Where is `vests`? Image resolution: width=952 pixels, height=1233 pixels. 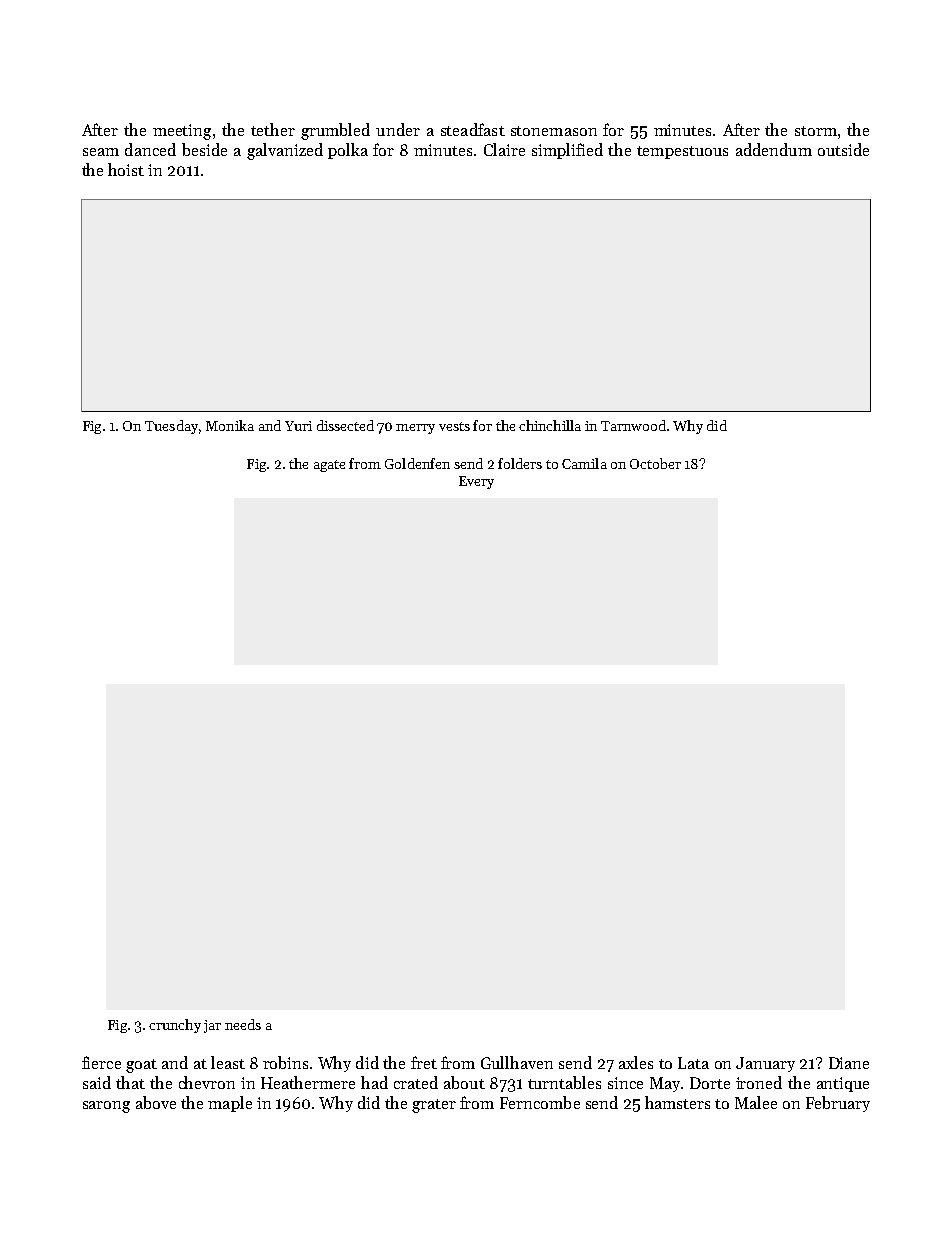 vests is located at coordinates (454, 426).
